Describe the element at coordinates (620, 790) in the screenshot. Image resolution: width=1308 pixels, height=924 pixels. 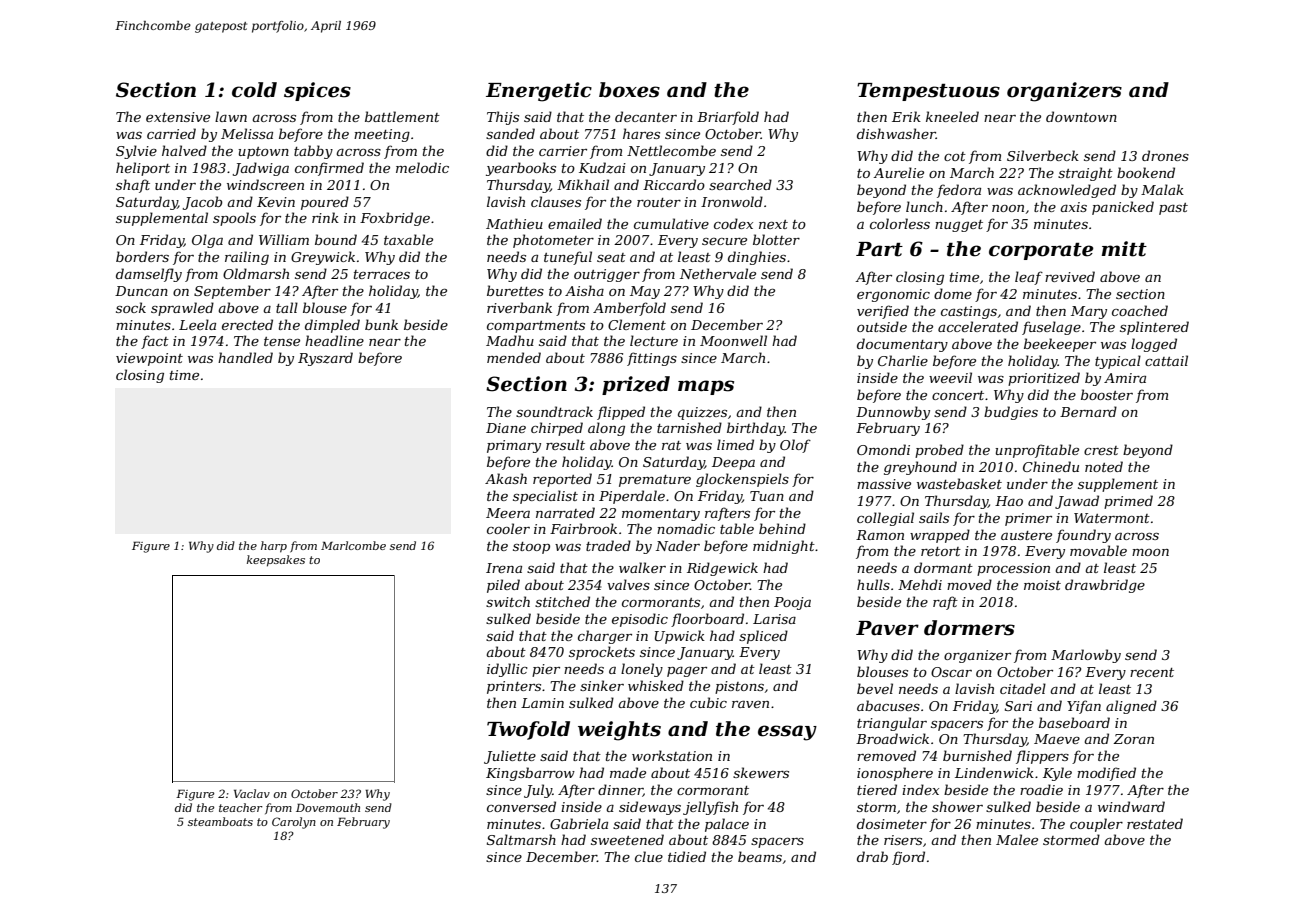
I see `dinner` at that location.
